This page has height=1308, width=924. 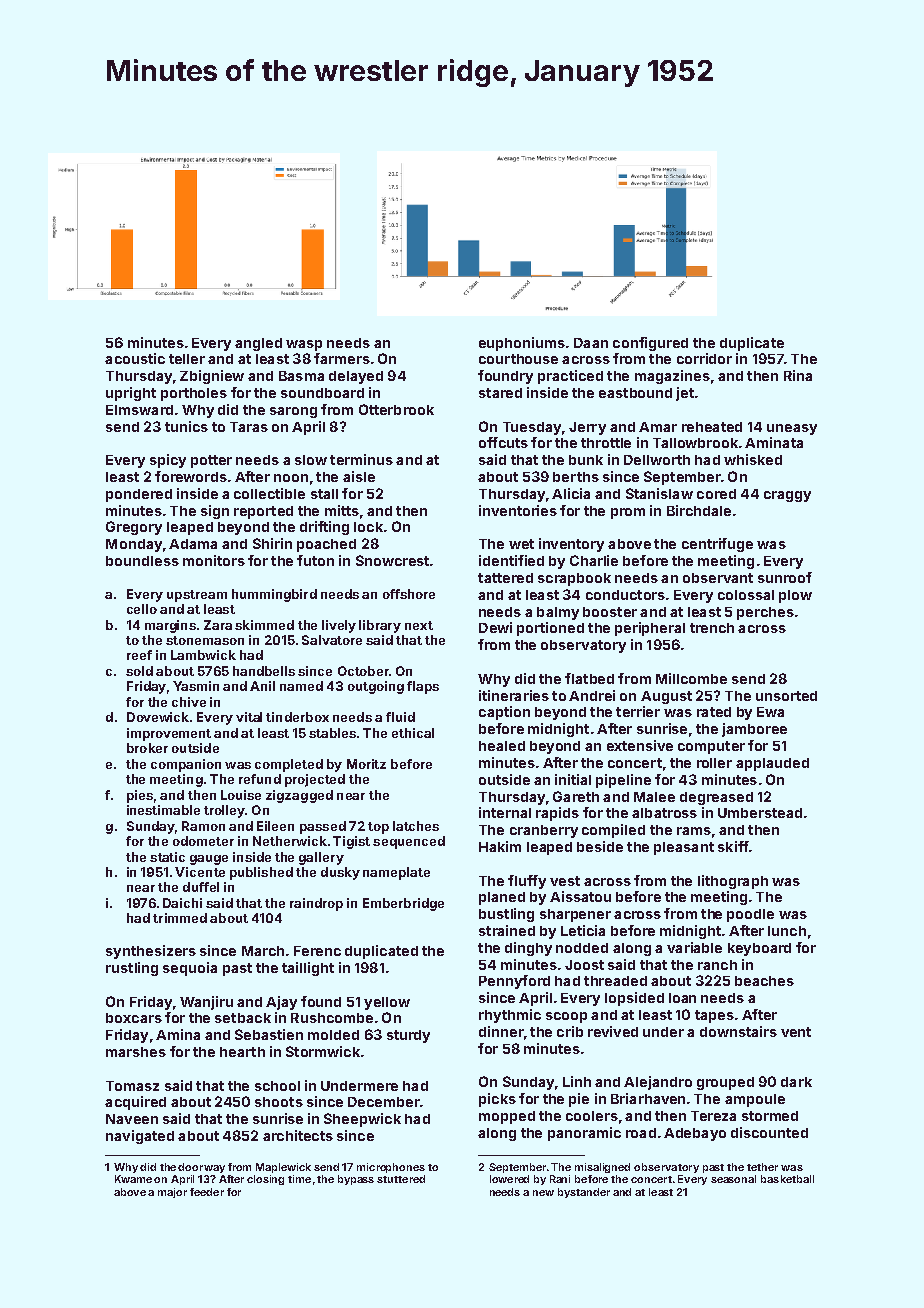 I want to click on trench, so click(x=712, y=628).
